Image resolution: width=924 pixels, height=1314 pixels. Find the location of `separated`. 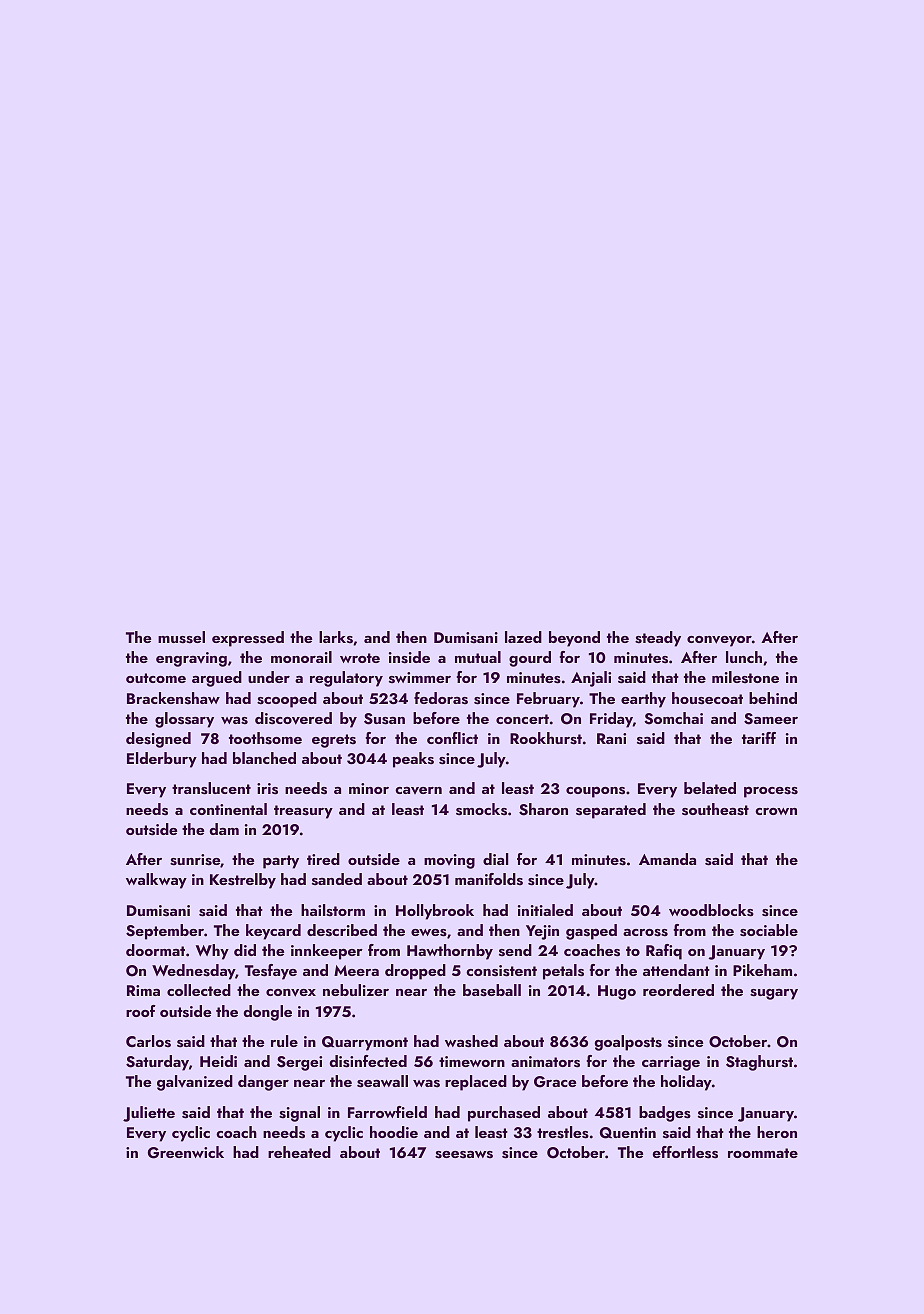

separated is located at coordinates (611, 811).
